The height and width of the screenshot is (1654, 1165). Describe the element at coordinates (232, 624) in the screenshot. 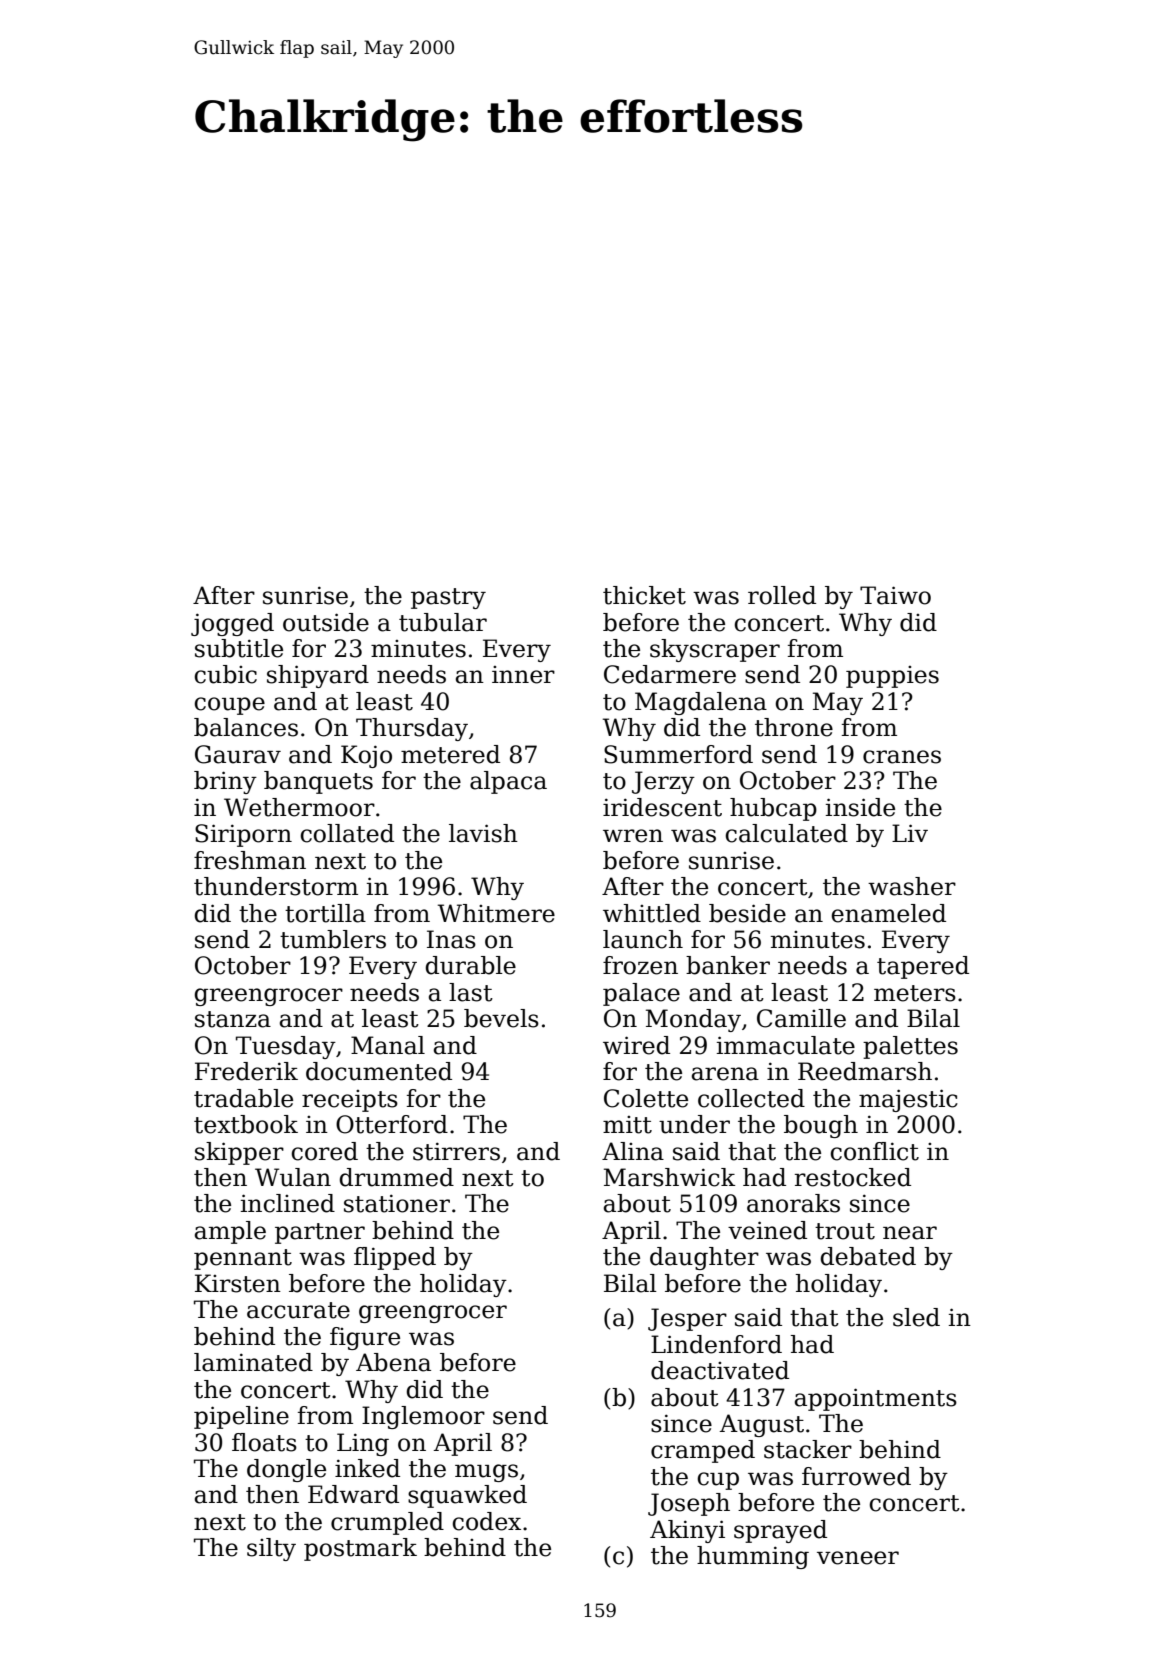

I see `jogged` at that location.
